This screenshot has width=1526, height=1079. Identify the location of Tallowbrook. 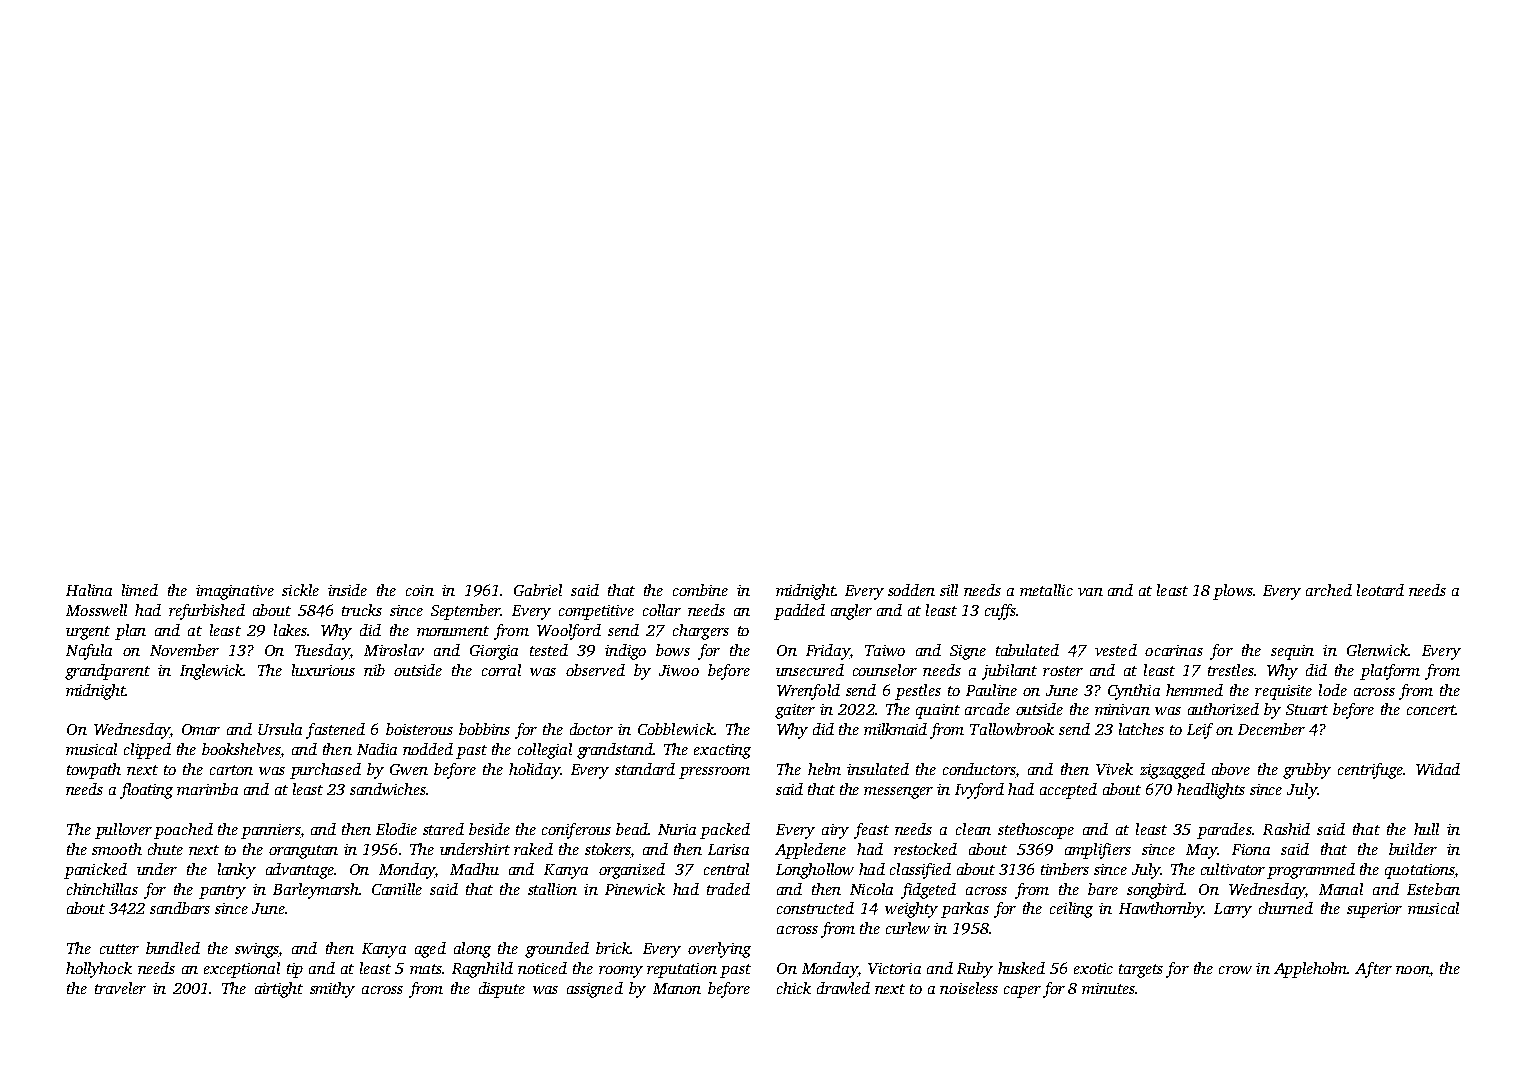
(1012, 729).
